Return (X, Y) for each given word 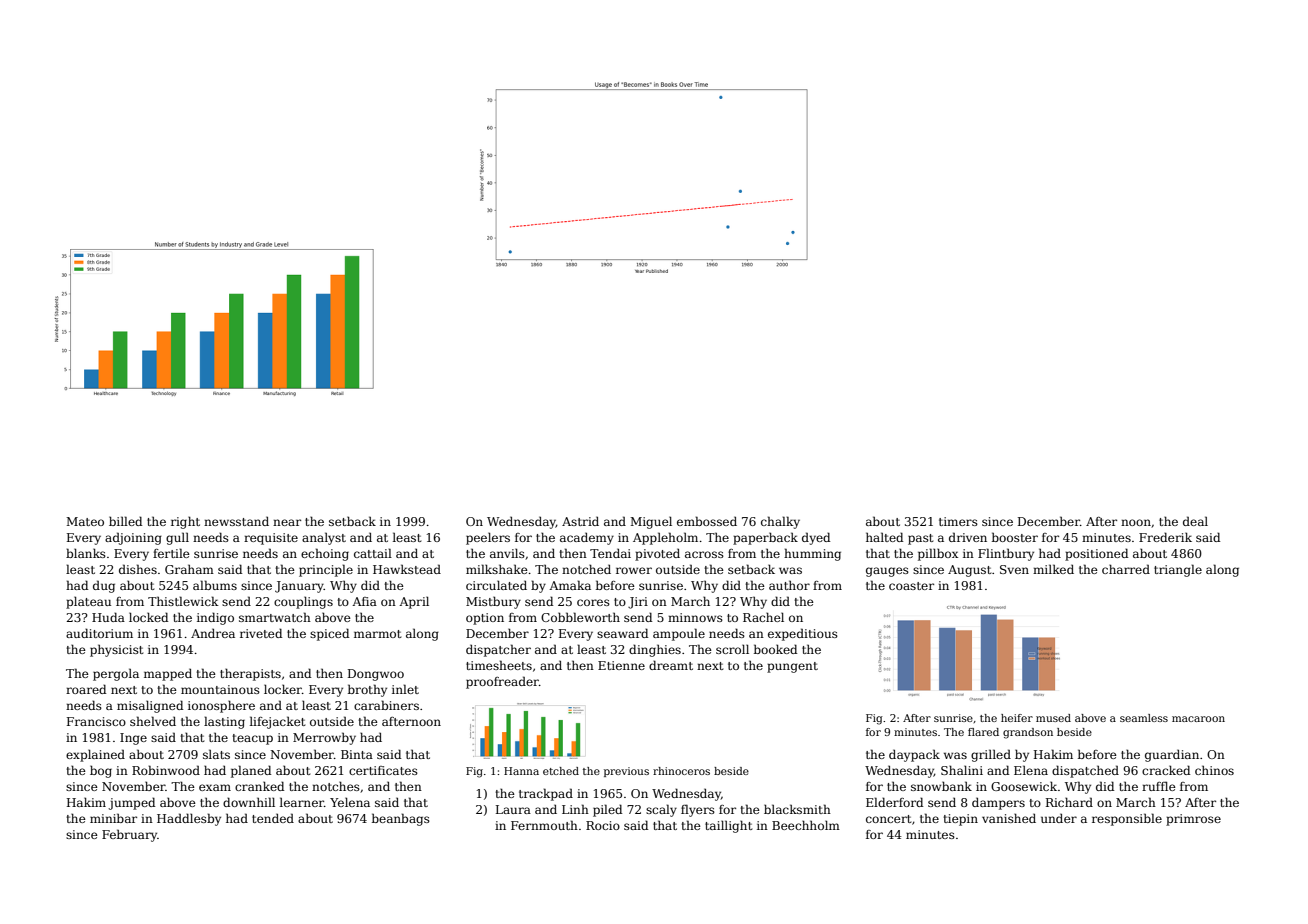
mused (1053, 718)
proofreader (502, 682)
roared (86, 689)
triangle (1178, 570)
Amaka (570, 585)
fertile (171, 553)
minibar (113, 818)
